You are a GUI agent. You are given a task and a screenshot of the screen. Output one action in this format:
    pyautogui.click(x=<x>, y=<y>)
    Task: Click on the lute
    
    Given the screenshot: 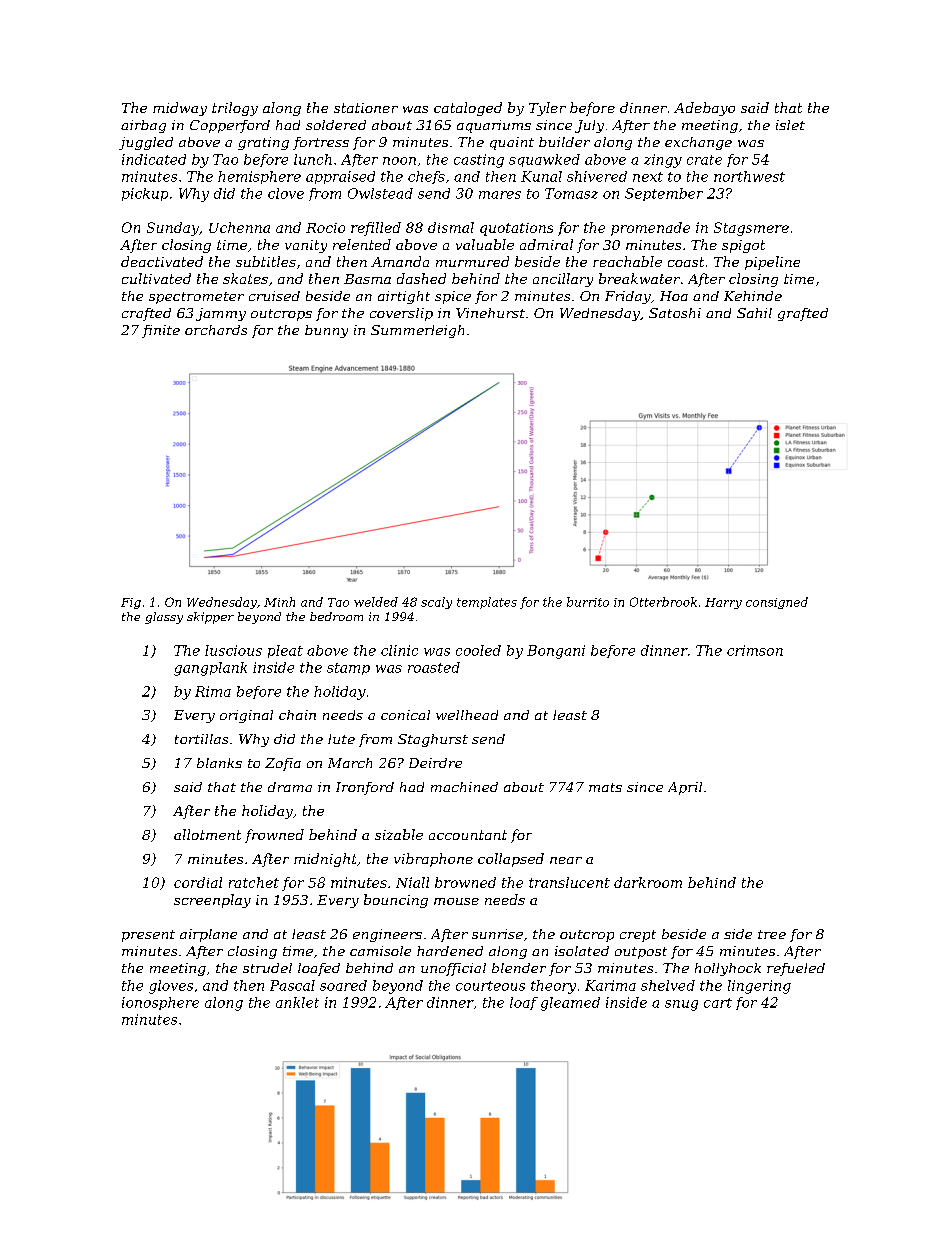 What is the action you would take?
    pyautogui.click(x=341, y=739)
